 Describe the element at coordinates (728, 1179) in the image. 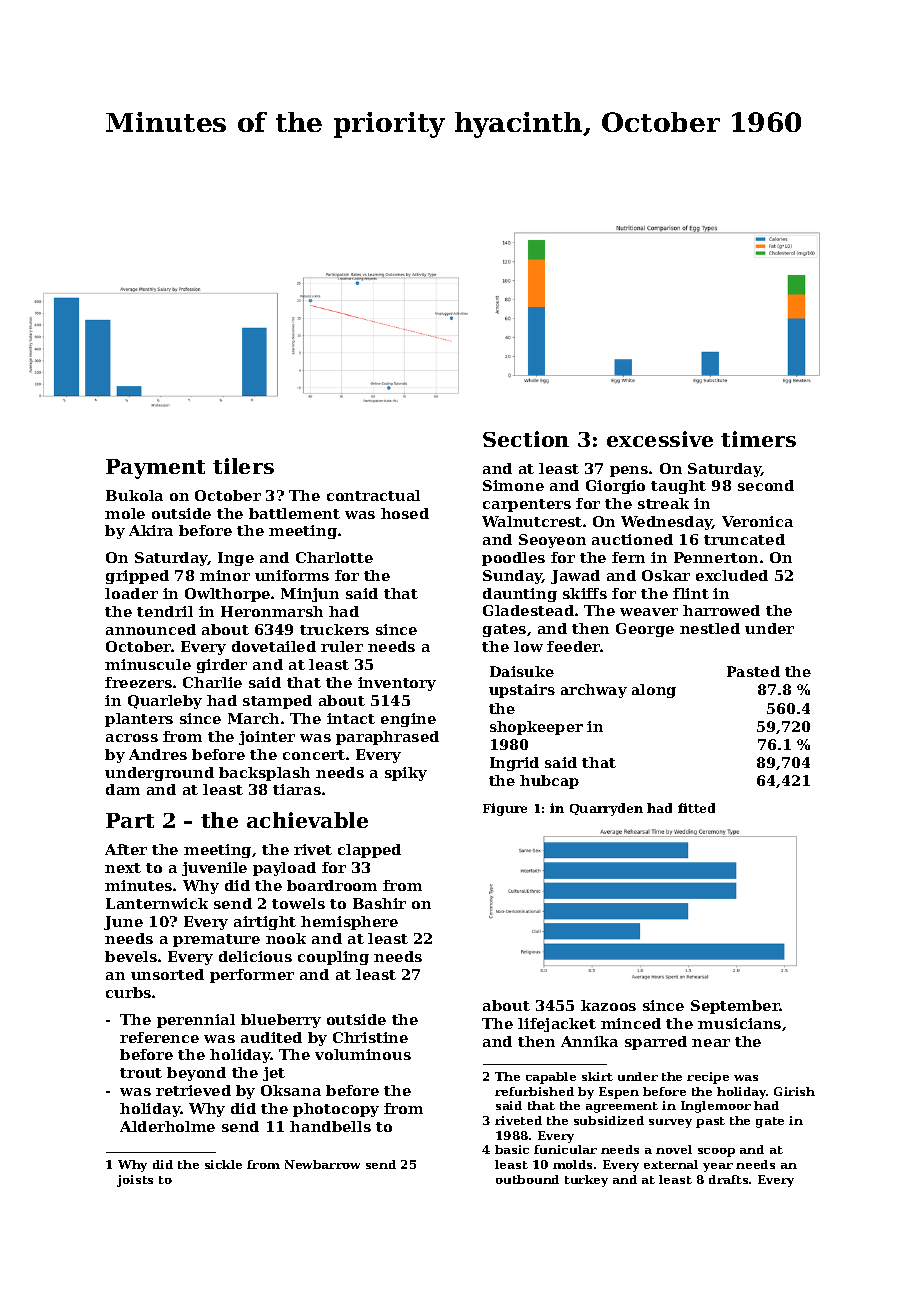

I see `drafts` at that location.
